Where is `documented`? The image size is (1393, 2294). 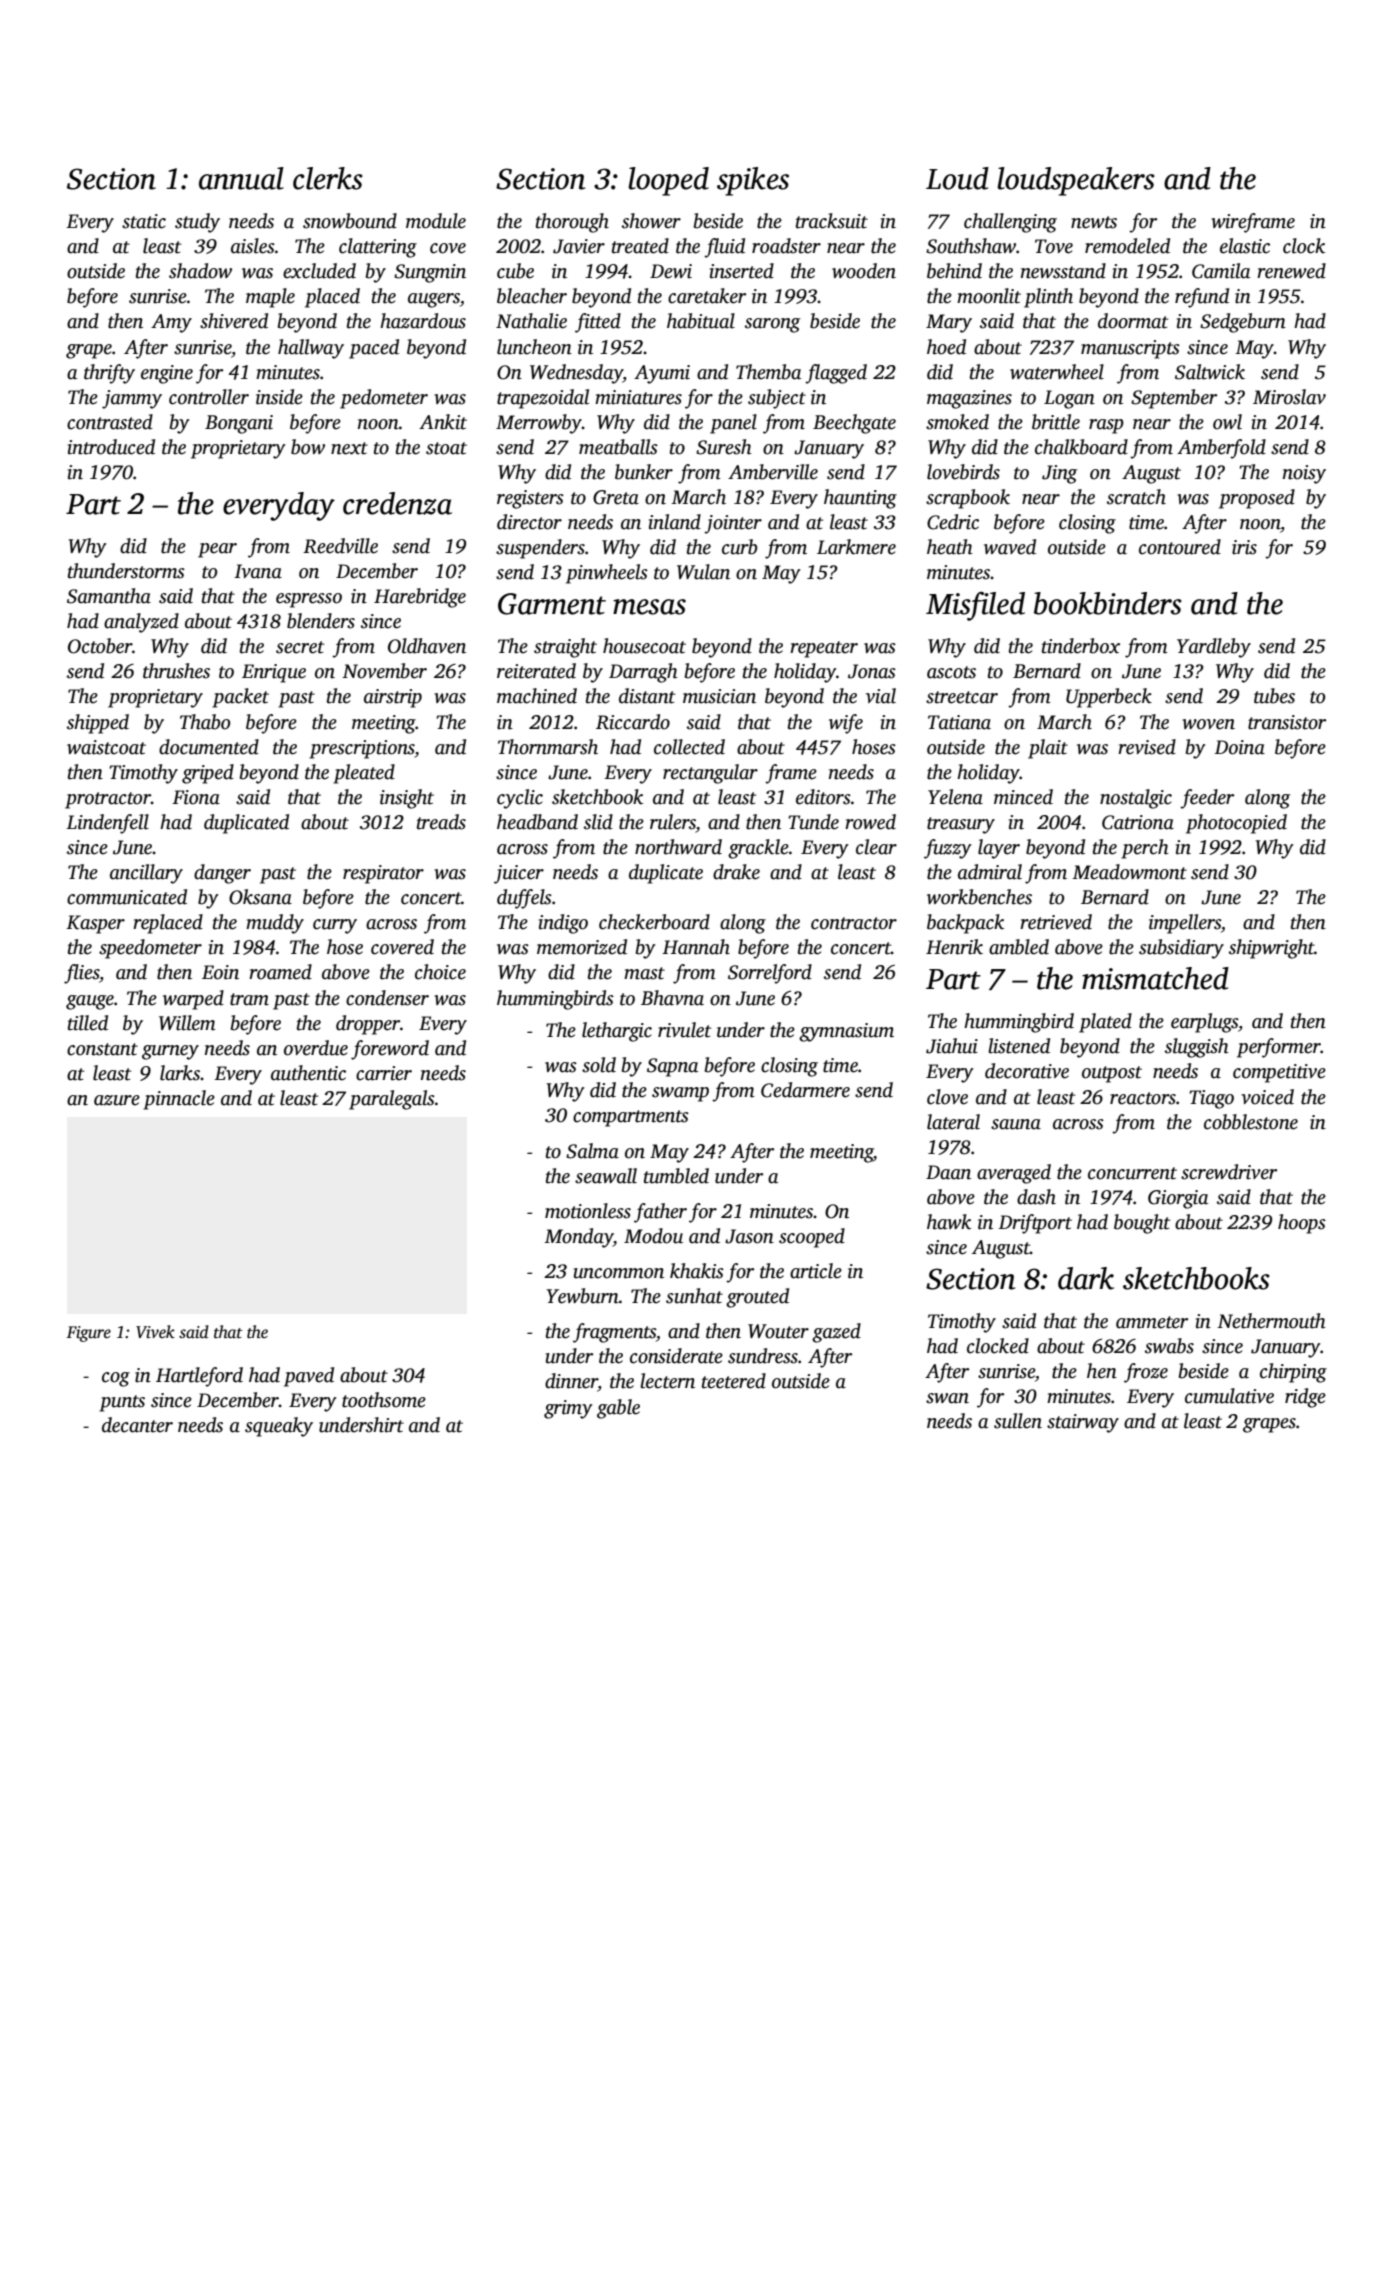 documented is located at coordinates (209, 747).
